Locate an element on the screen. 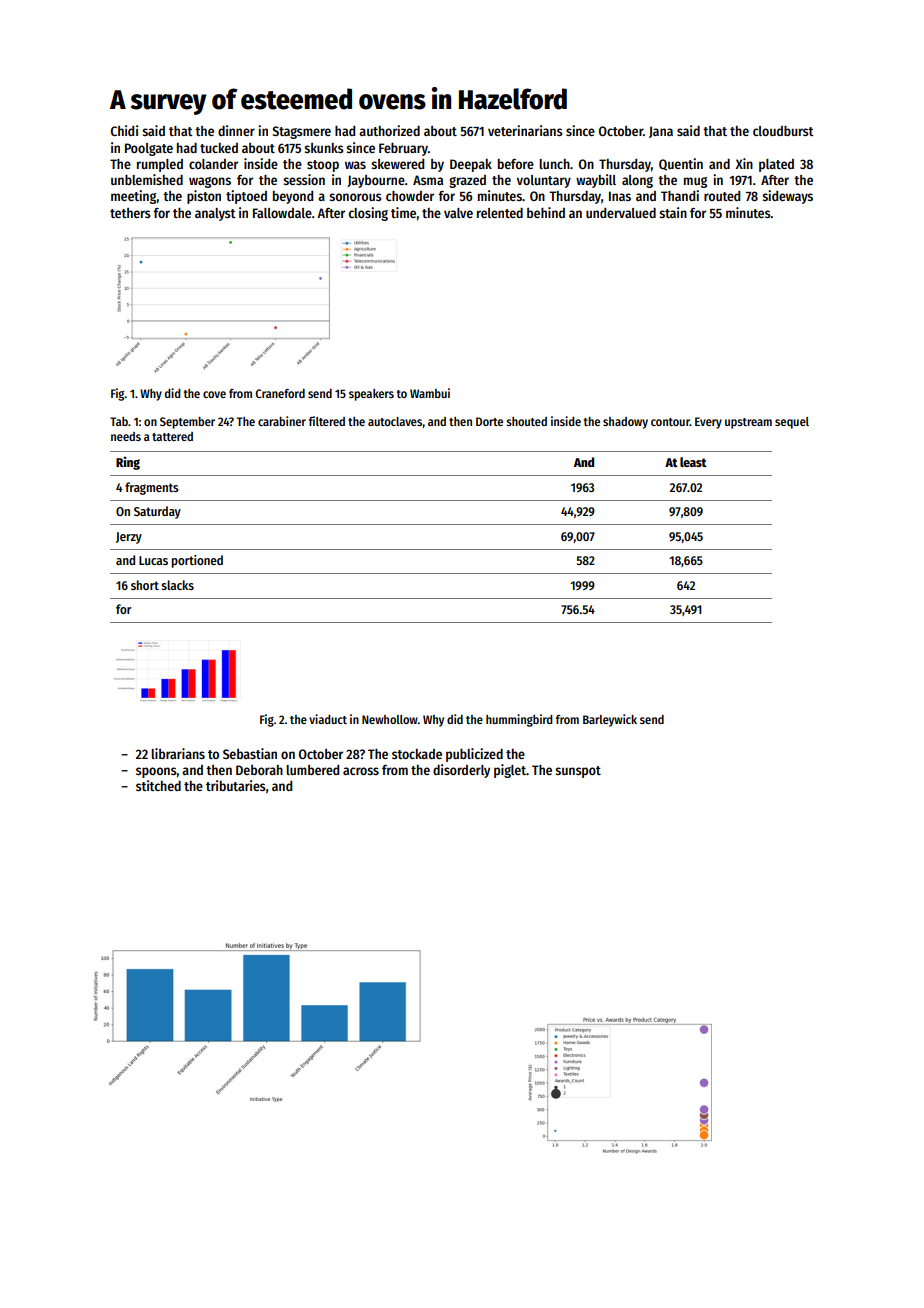 The width and height of the screenshot is (924, 1308). Jana is located at coordinates (661, 132).
